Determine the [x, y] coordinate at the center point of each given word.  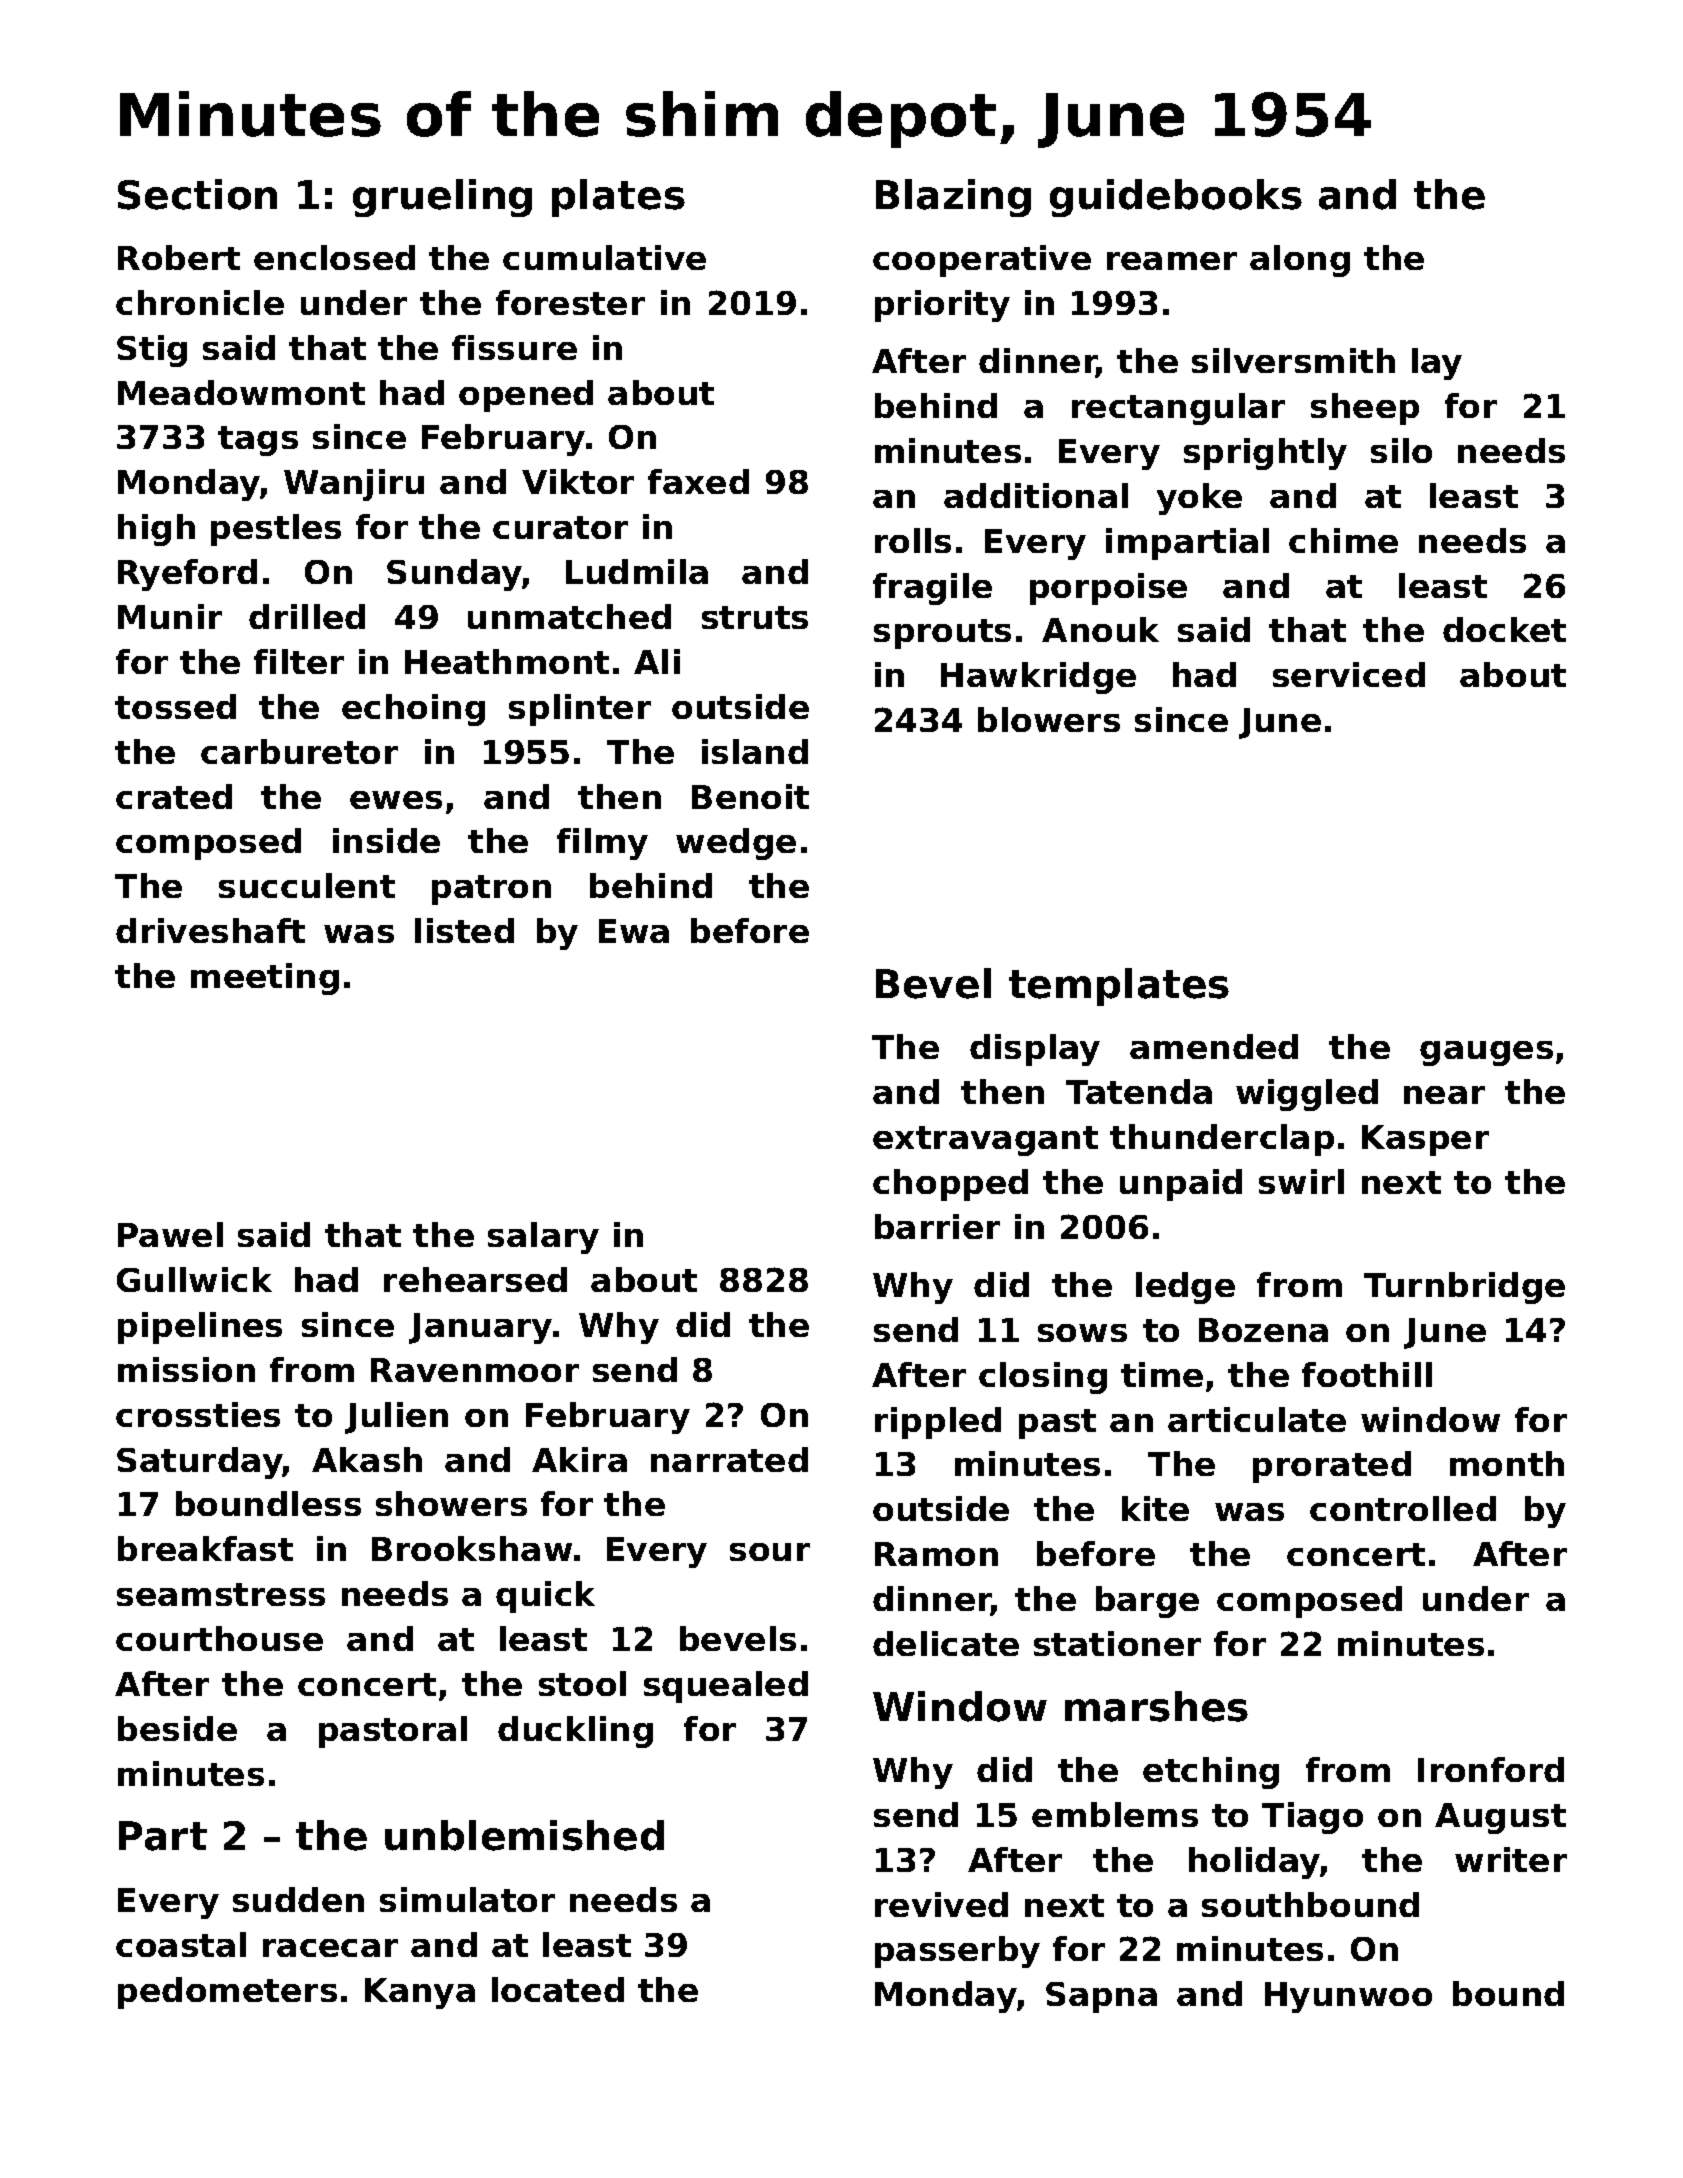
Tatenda [1139, 1091]
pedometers [227, 1993]
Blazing [953, 198]
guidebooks [1176, 198]
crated [174, 796]
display [1035, 1050]
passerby [957, 1952]
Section [197, 194]
